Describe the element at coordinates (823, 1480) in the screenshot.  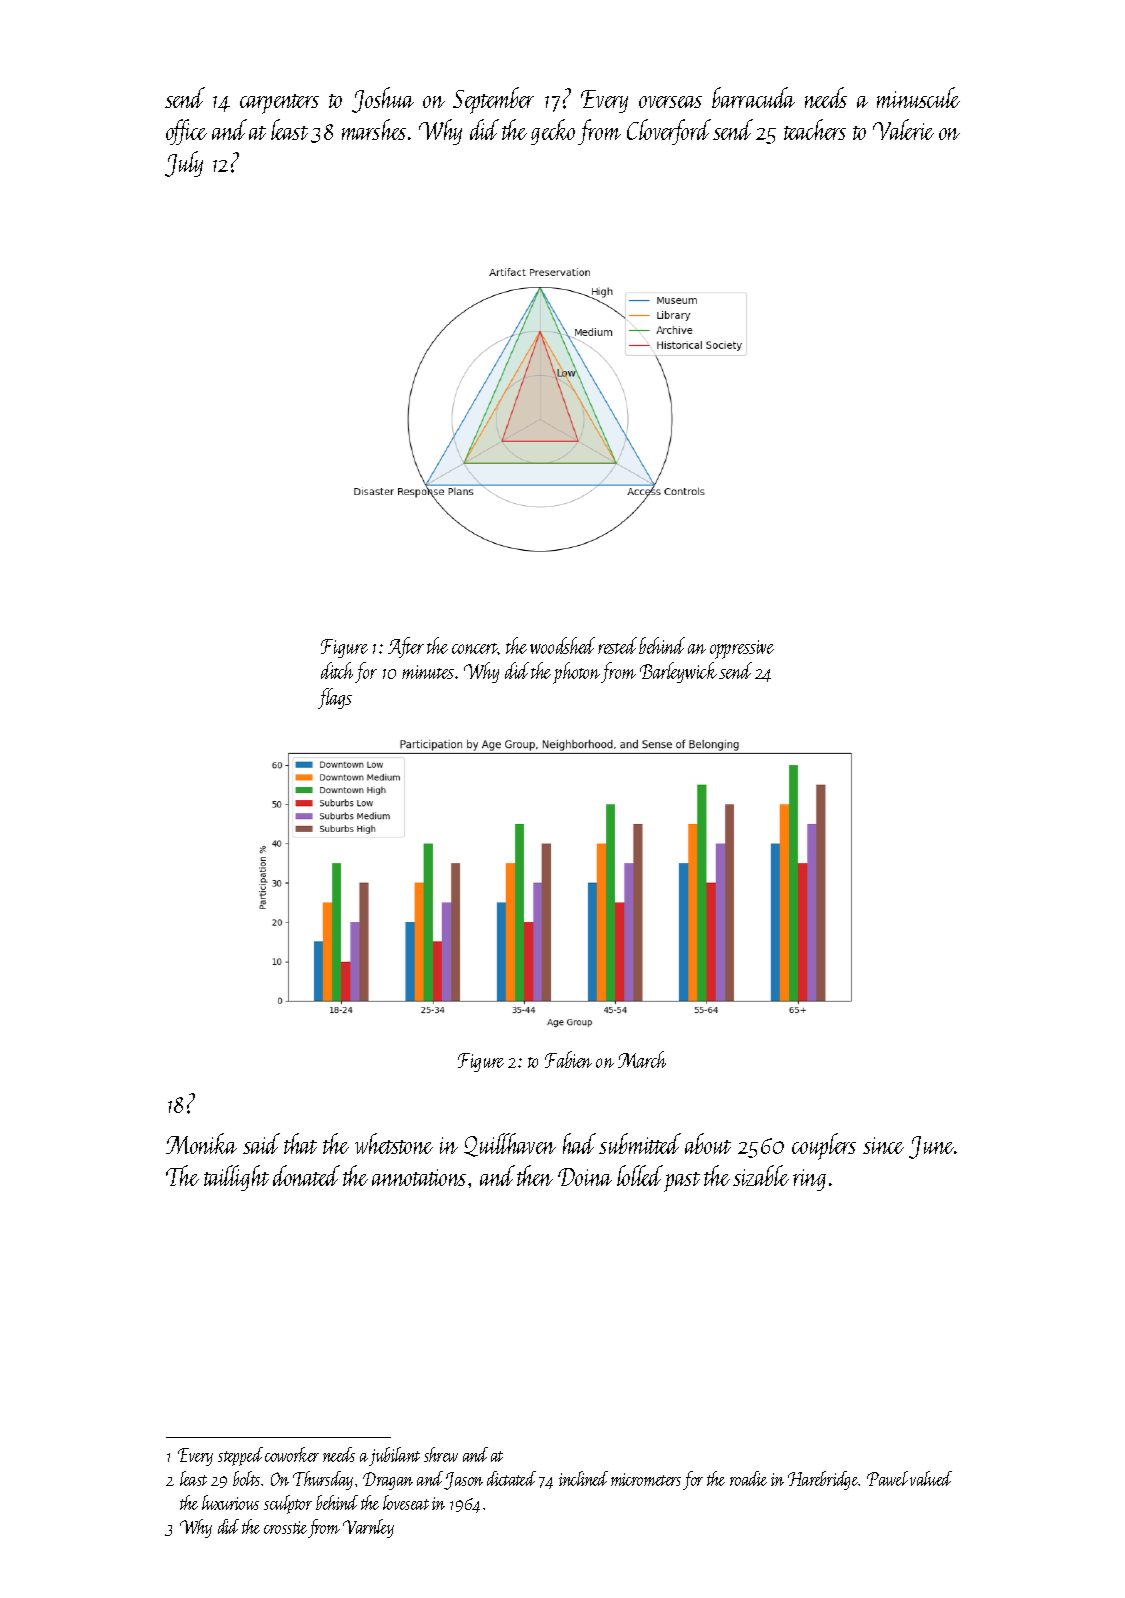
I see `Harebridge` at that location.
